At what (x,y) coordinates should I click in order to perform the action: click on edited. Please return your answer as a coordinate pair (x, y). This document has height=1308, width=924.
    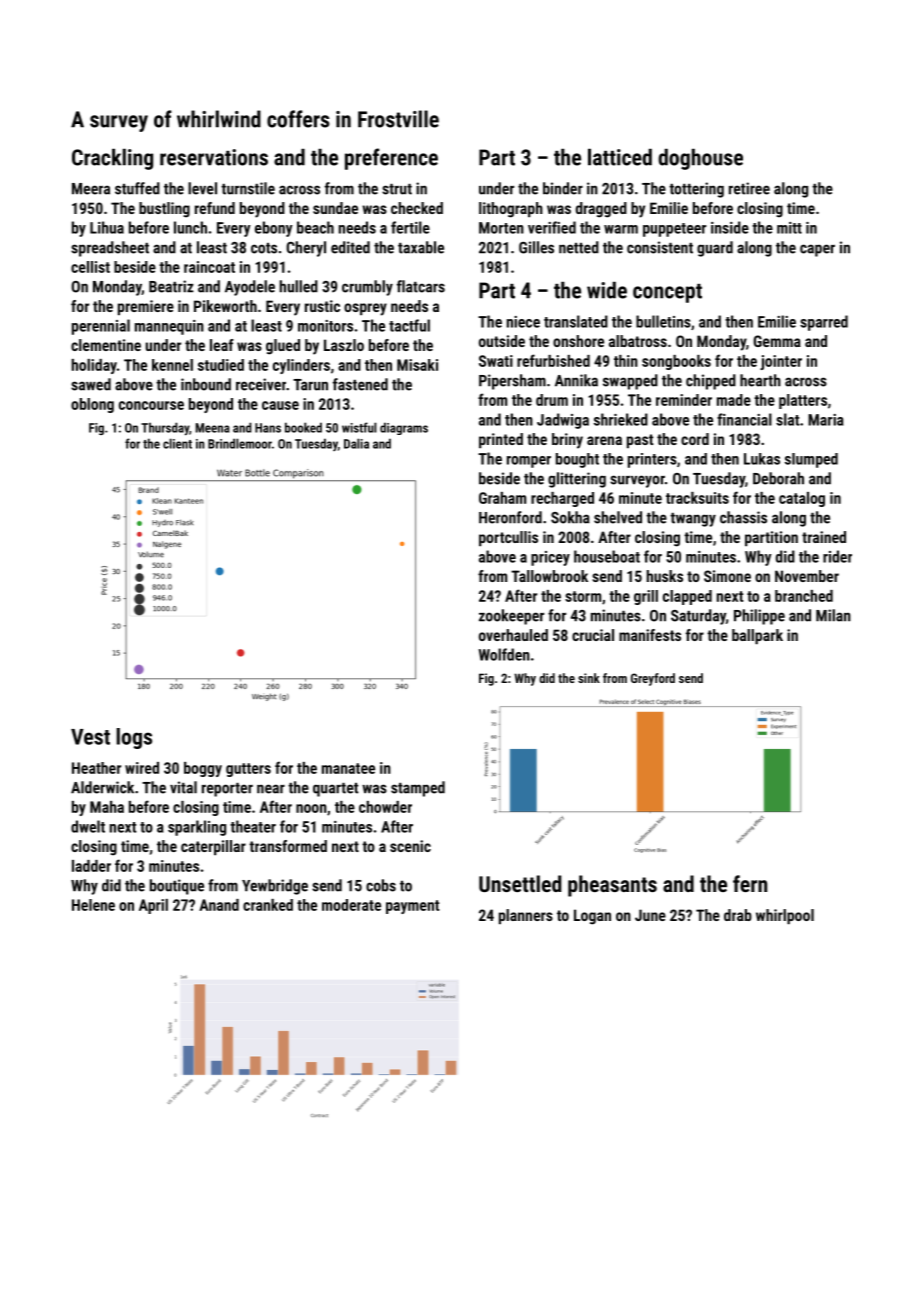
    Looking at the image, I should click on (350, 247).
